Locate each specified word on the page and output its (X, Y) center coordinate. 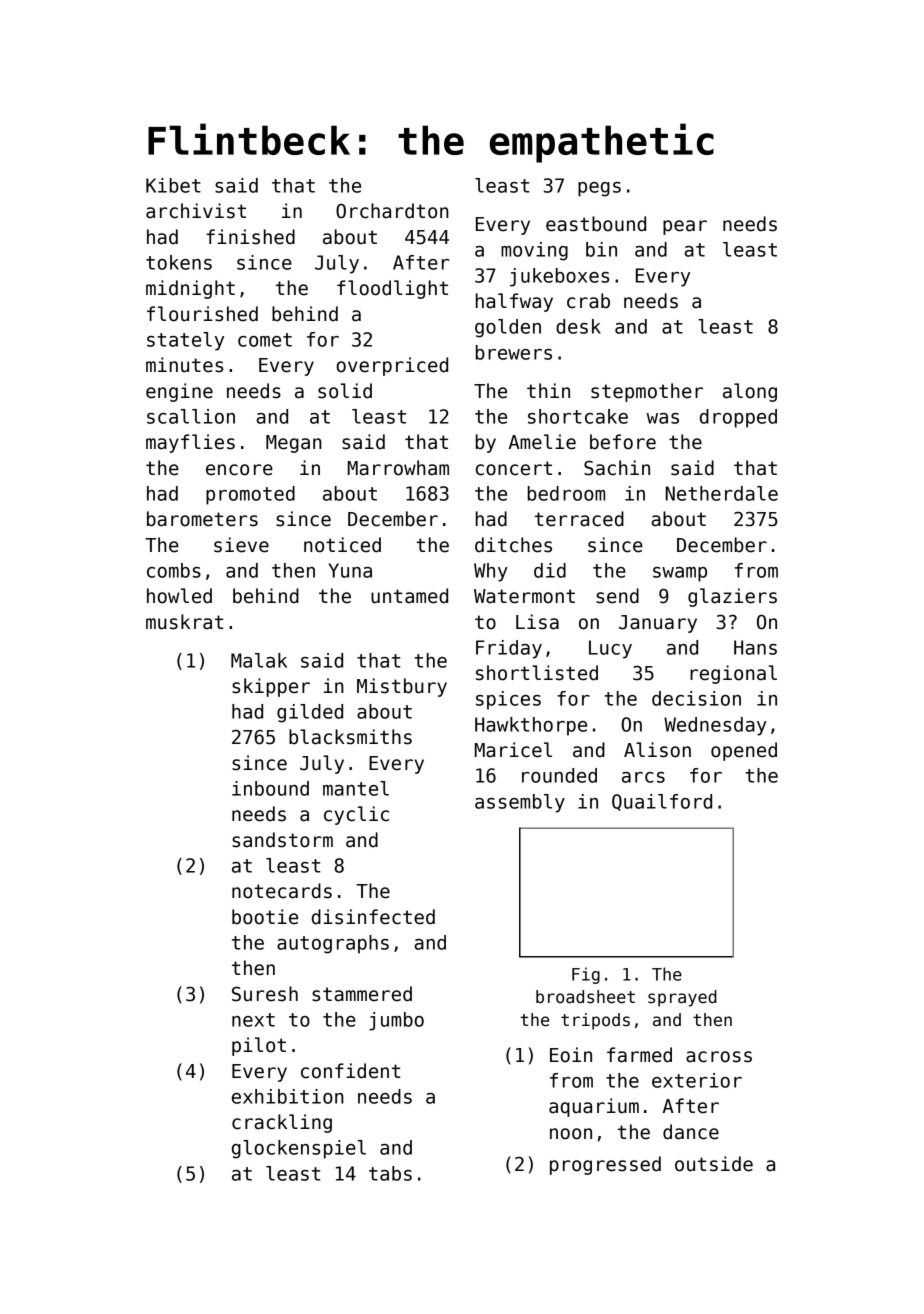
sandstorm (282, 840)
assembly (520, 803)
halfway (514, 302)
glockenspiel (299, 1149)
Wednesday (715, 726)
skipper (271, 687)
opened (744, 751)
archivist (196, 211)
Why (491, 572)
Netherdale (722, 493)
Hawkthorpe (531, 726)
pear (685, 227)
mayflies (190, 443)
